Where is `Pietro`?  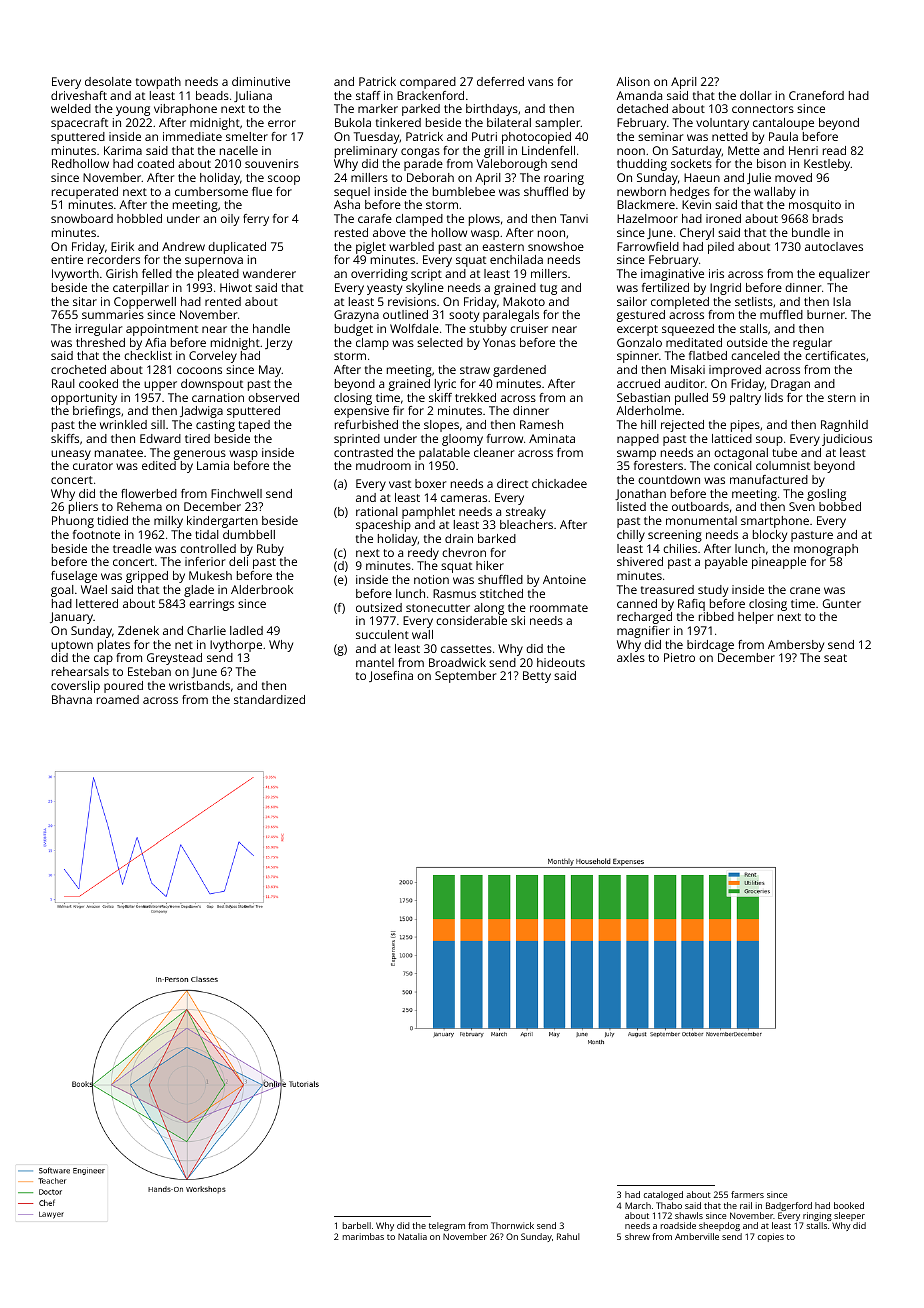
Pietro is located at coordinates (679, 657).
